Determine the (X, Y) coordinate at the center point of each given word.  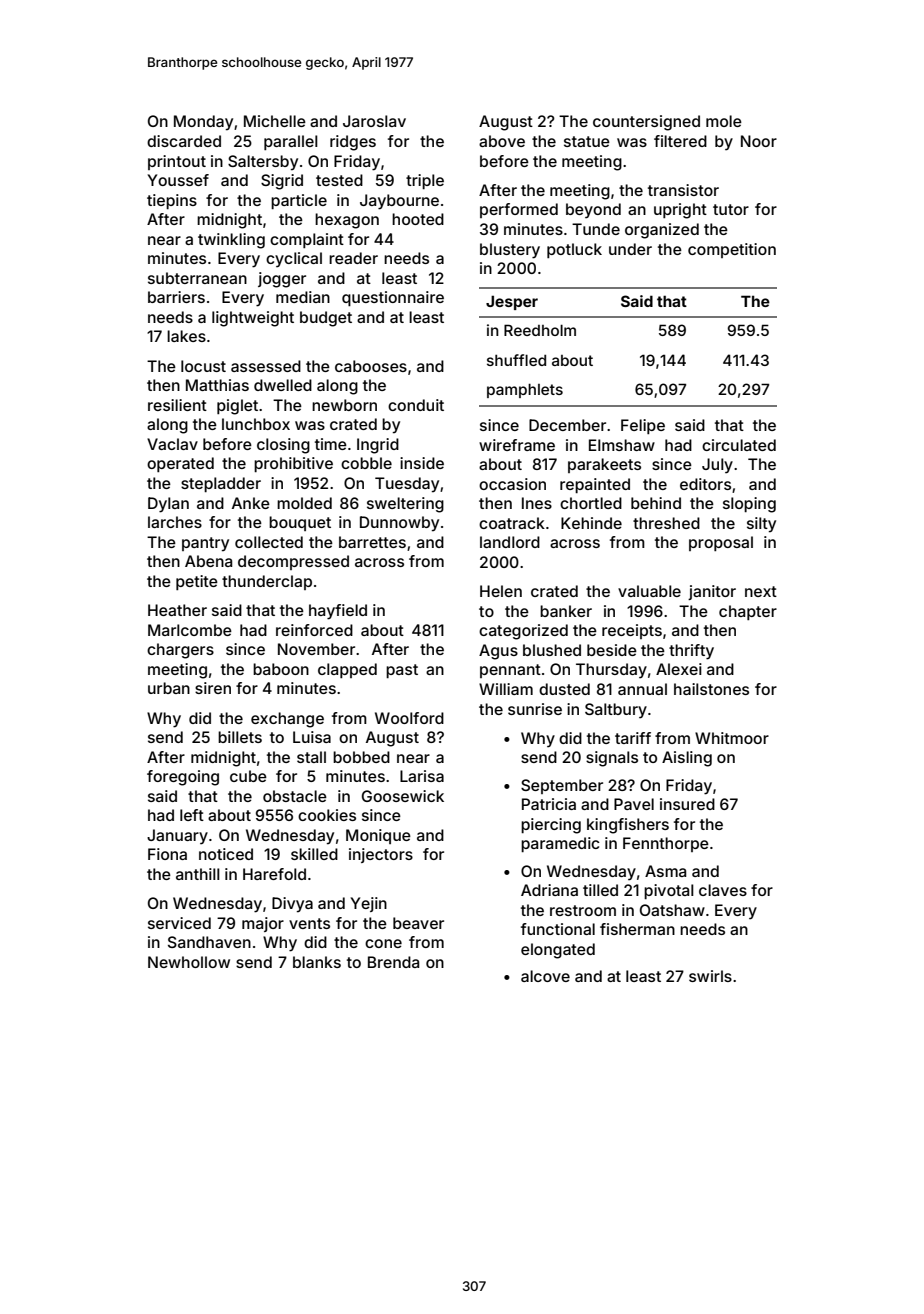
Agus (498, 652)
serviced (179, 923)
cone (383, 943)
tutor (731, 209)
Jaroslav (374, 121)
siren (213, 688)
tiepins (172, 201)
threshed (666, 523)
